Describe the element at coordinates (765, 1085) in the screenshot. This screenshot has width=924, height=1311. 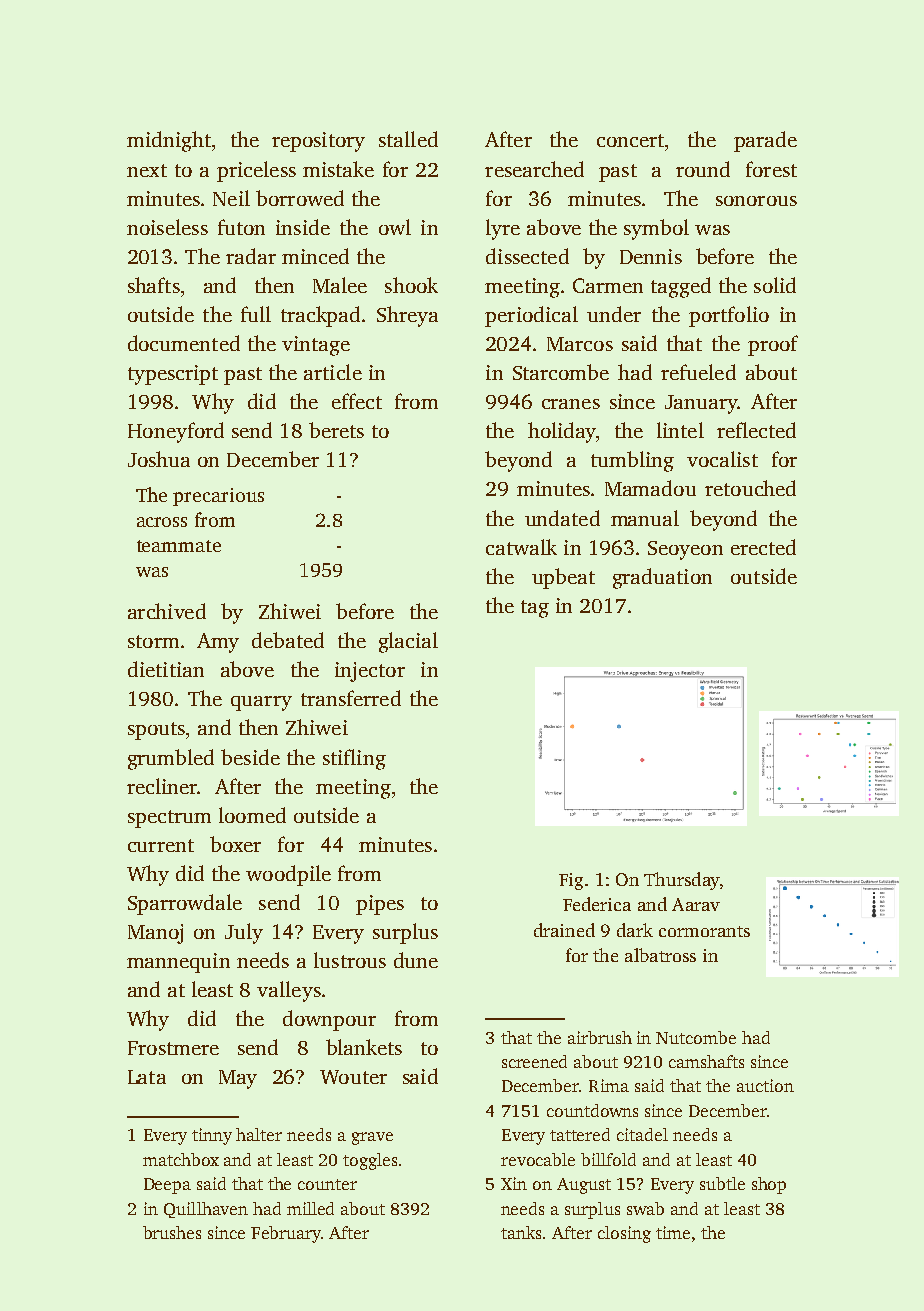
I see `auction` at that location.
